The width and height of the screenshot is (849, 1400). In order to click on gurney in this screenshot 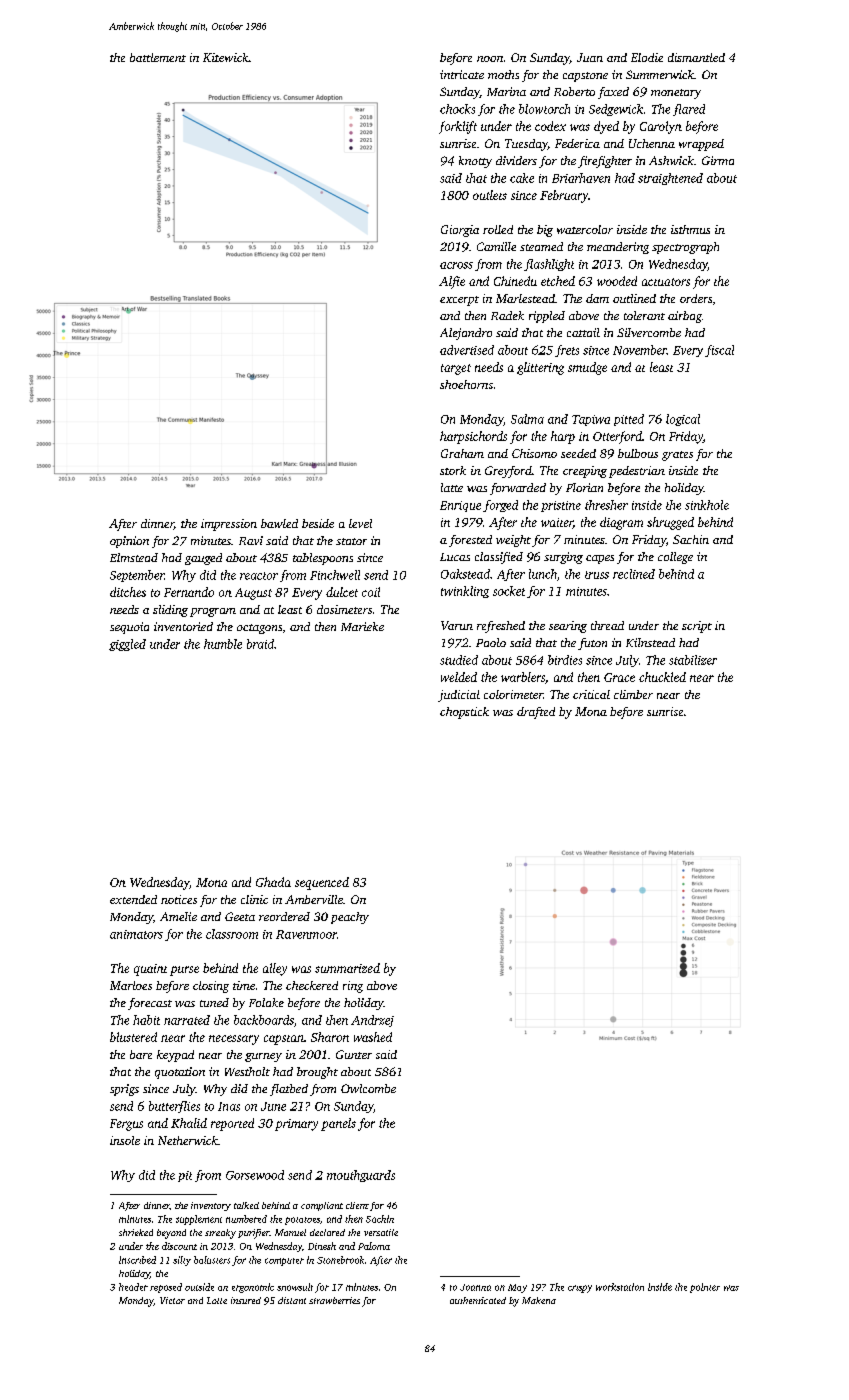, I will do `click(263, 1057)`.
